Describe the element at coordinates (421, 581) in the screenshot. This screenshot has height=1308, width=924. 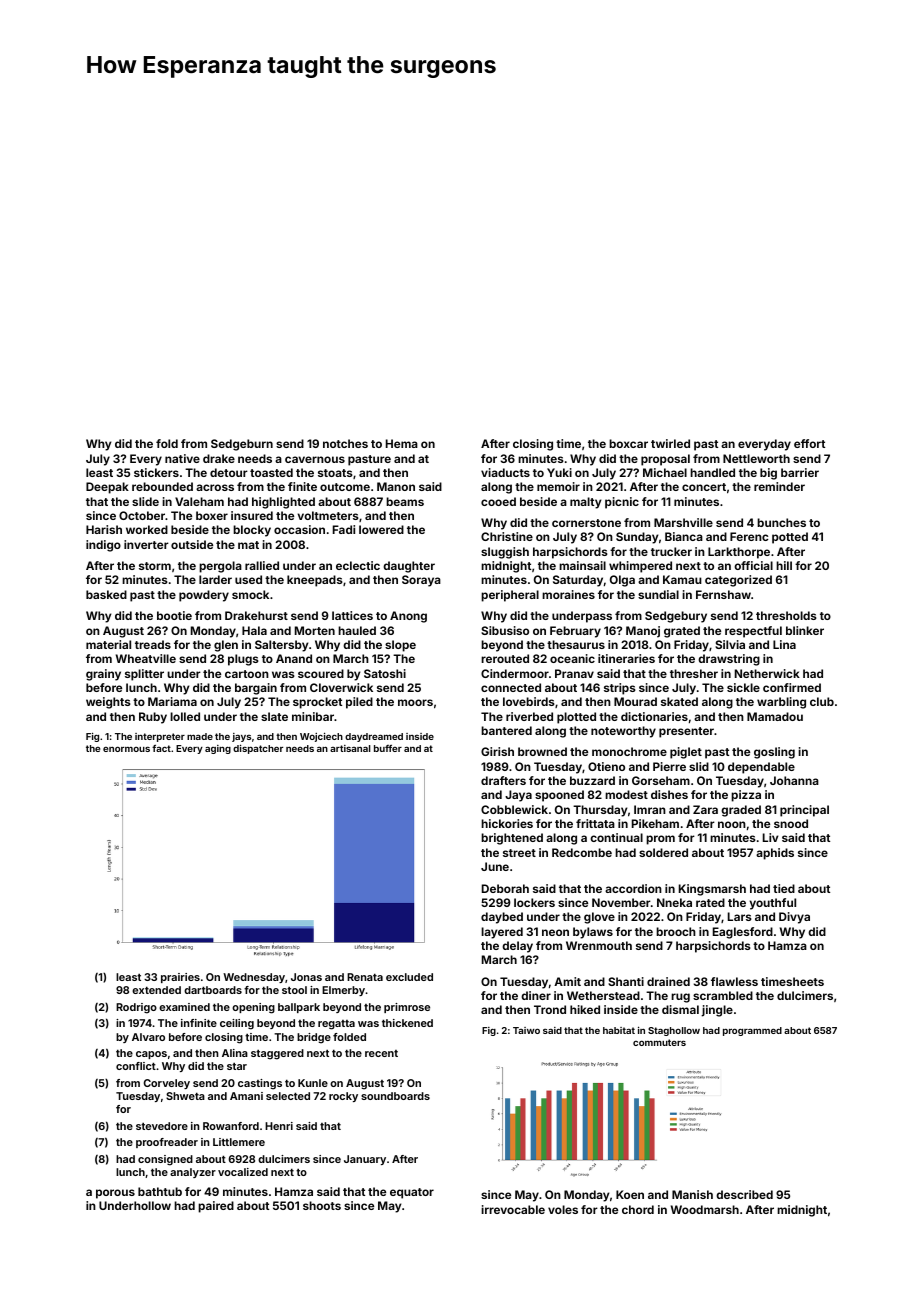
I see `Soraya` at that location.
